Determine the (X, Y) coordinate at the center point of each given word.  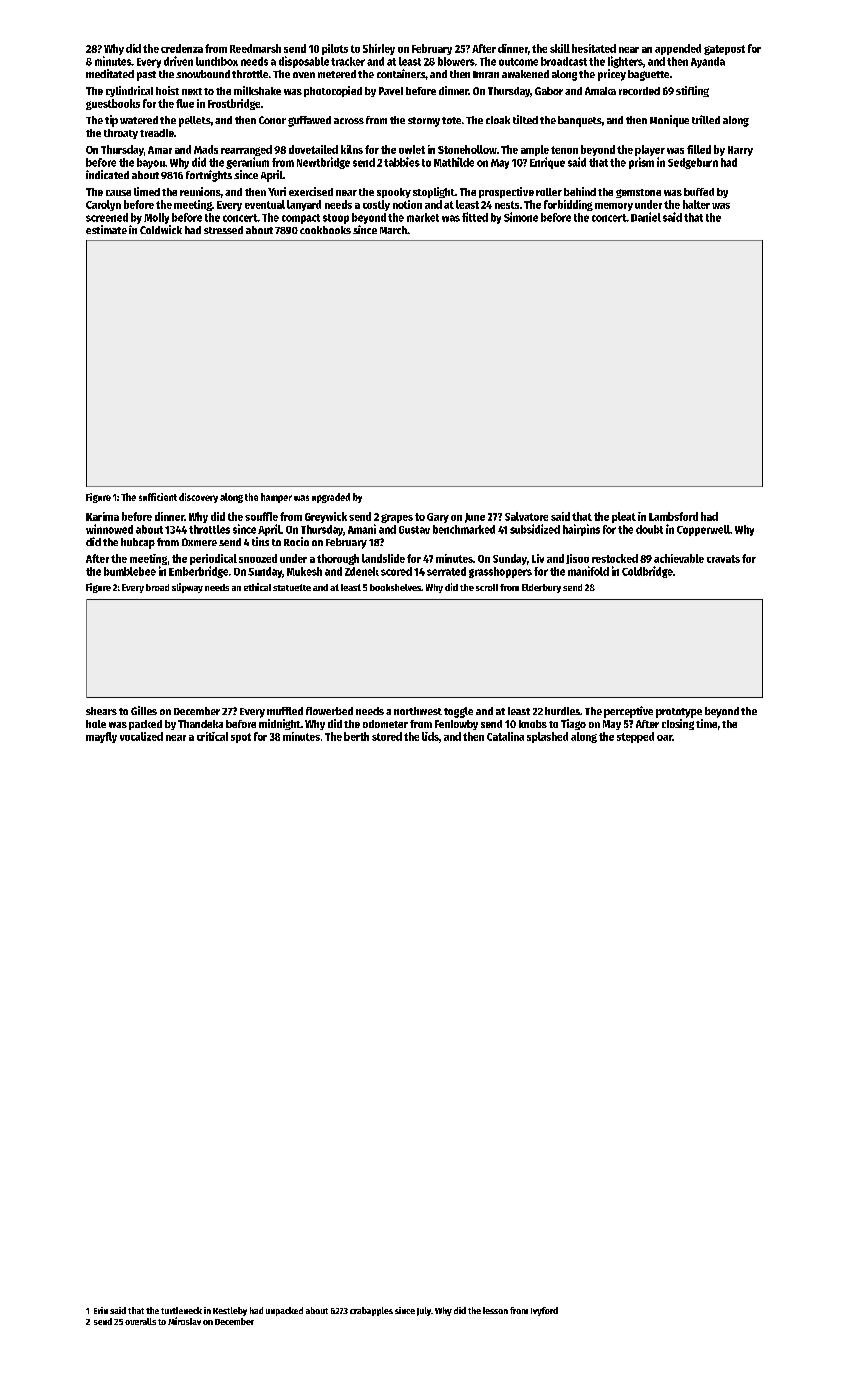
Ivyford (544, 1311)
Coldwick (161, 229)
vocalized (141, 736)
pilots (335, 49)
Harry (740, 151)
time (706, 723)
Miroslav (184, 1321)
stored (387, 736)
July (424, 1311)
